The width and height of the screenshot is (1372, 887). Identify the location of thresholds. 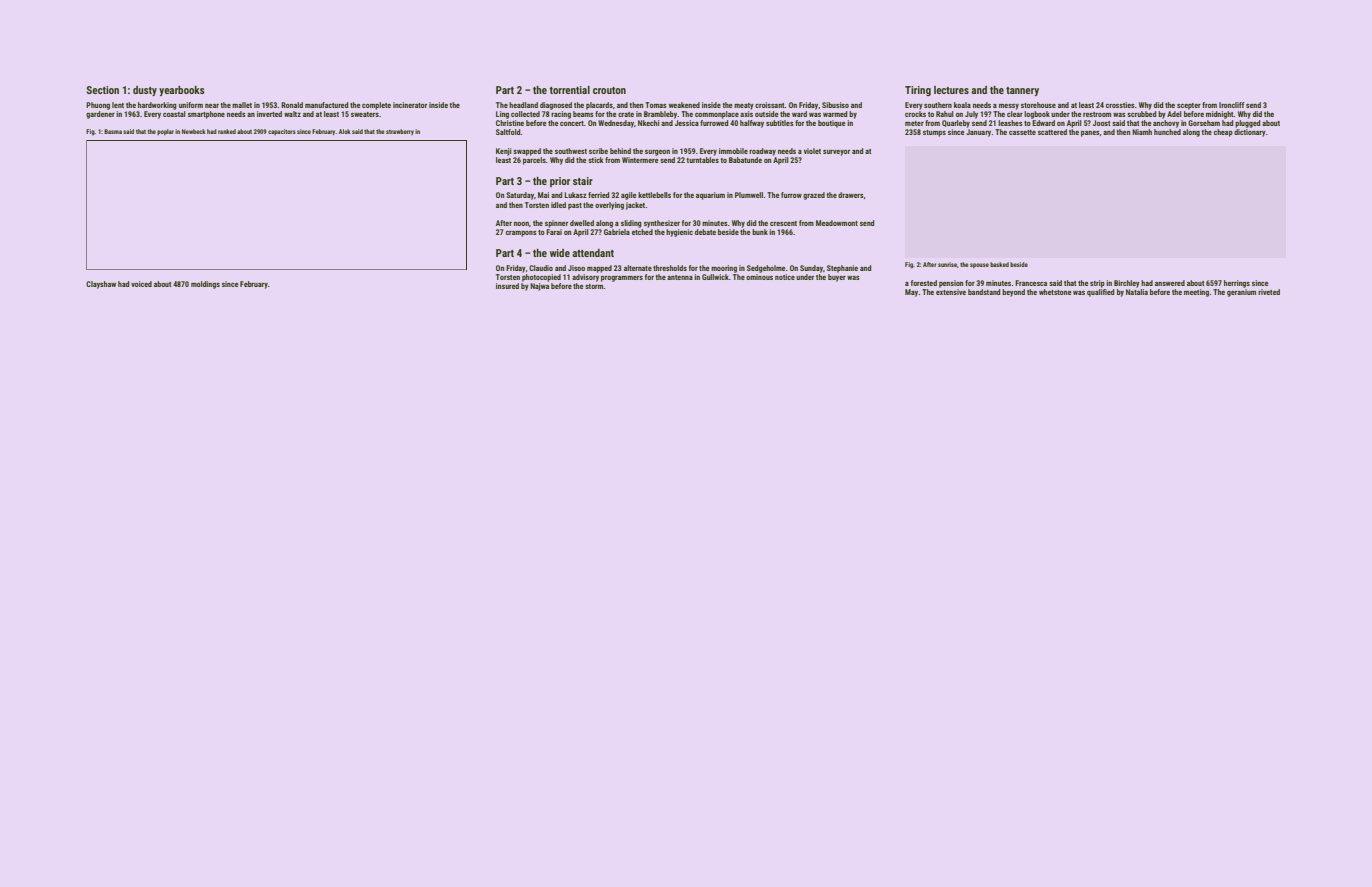
(670, 268).
